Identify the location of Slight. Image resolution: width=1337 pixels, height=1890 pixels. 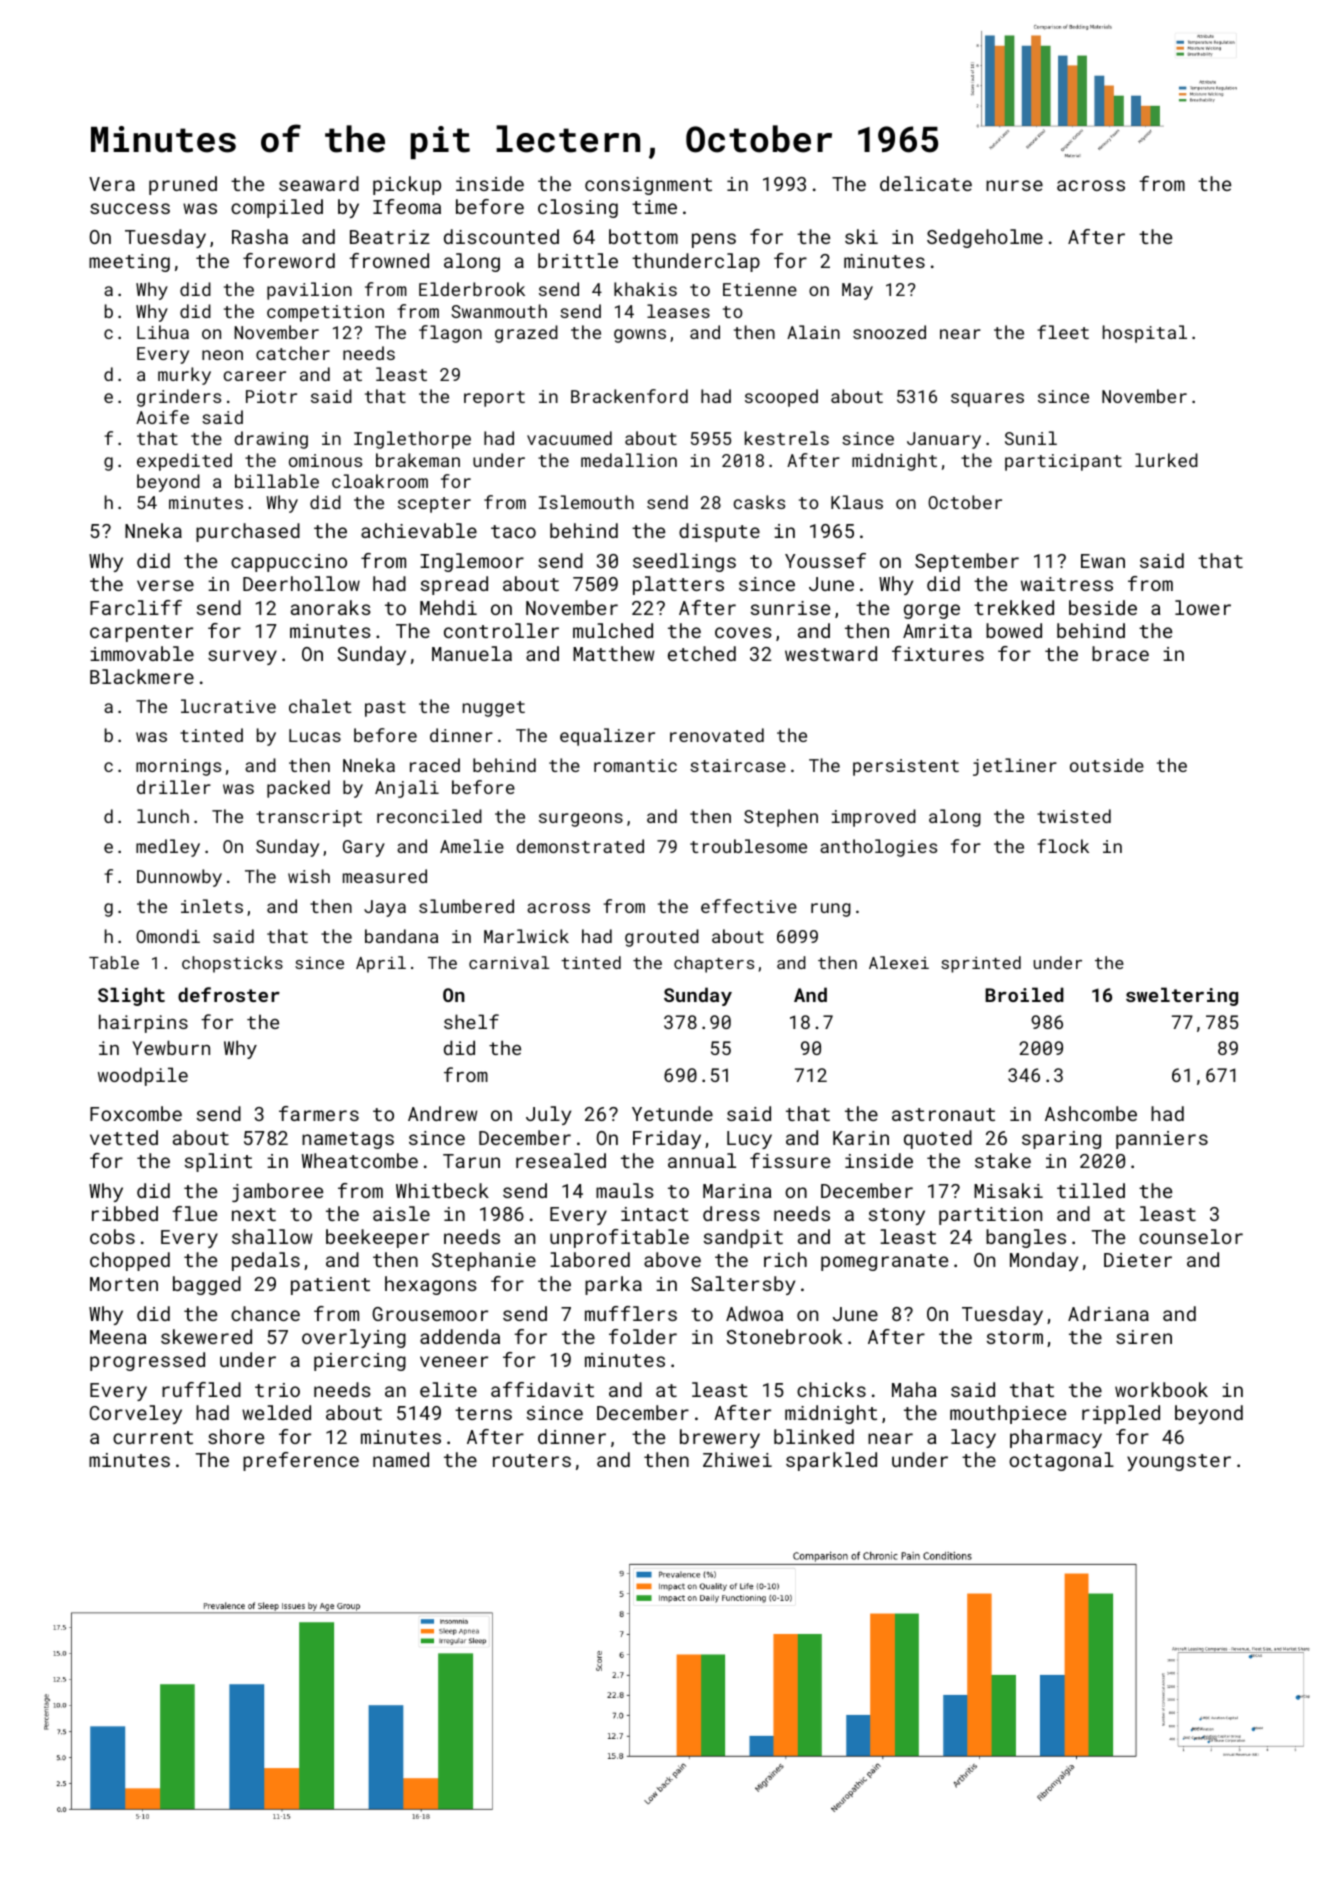
(131, 996).
